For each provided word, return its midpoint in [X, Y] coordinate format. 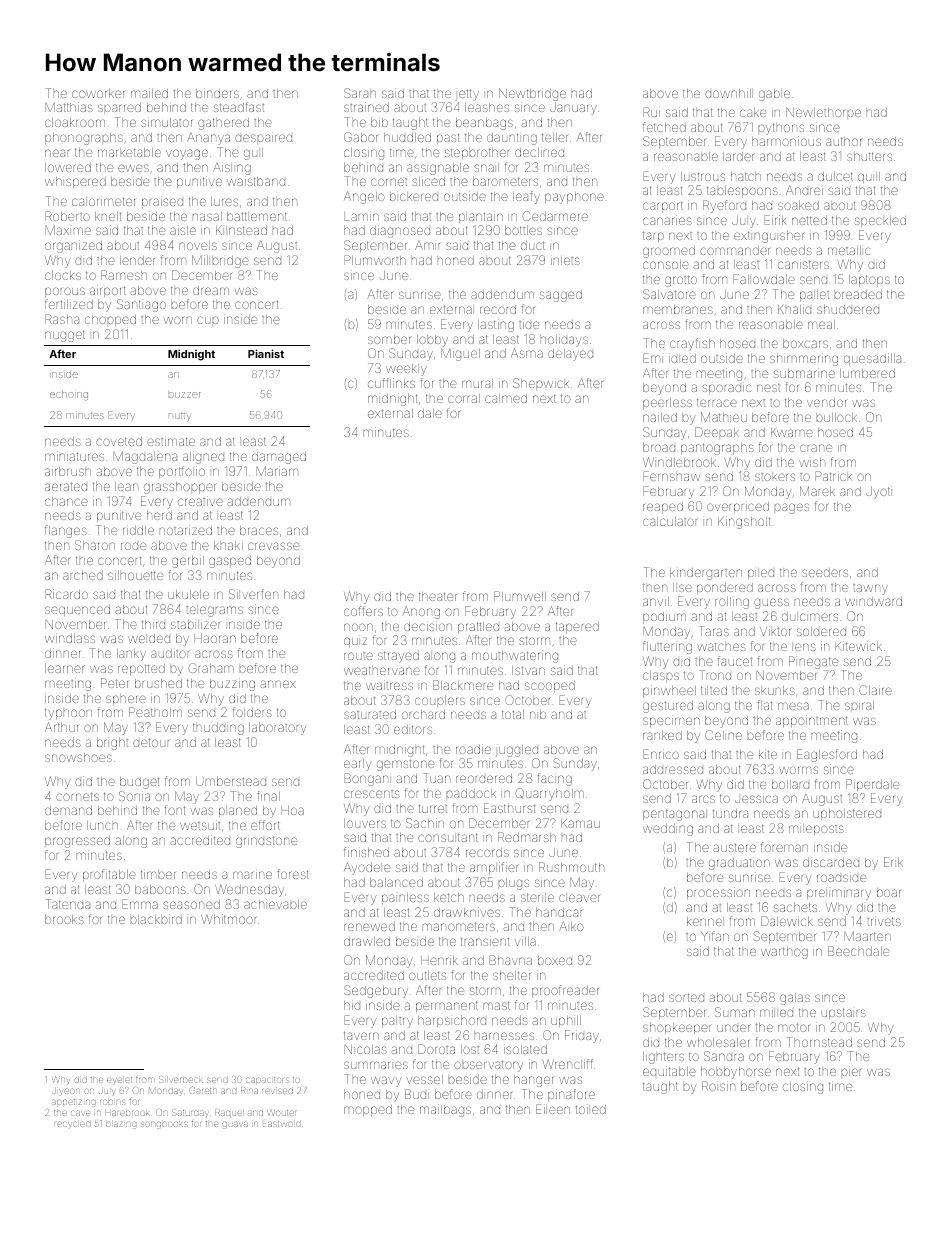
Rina [249, 1090]
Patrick [833, 476]
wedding [668, 830]
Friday [582, 1036]
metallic [849, 250]
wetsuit [200, 825]
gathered [223, 124]
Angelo [364, 197]
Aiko [571, 926]
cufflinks [391, 383]
